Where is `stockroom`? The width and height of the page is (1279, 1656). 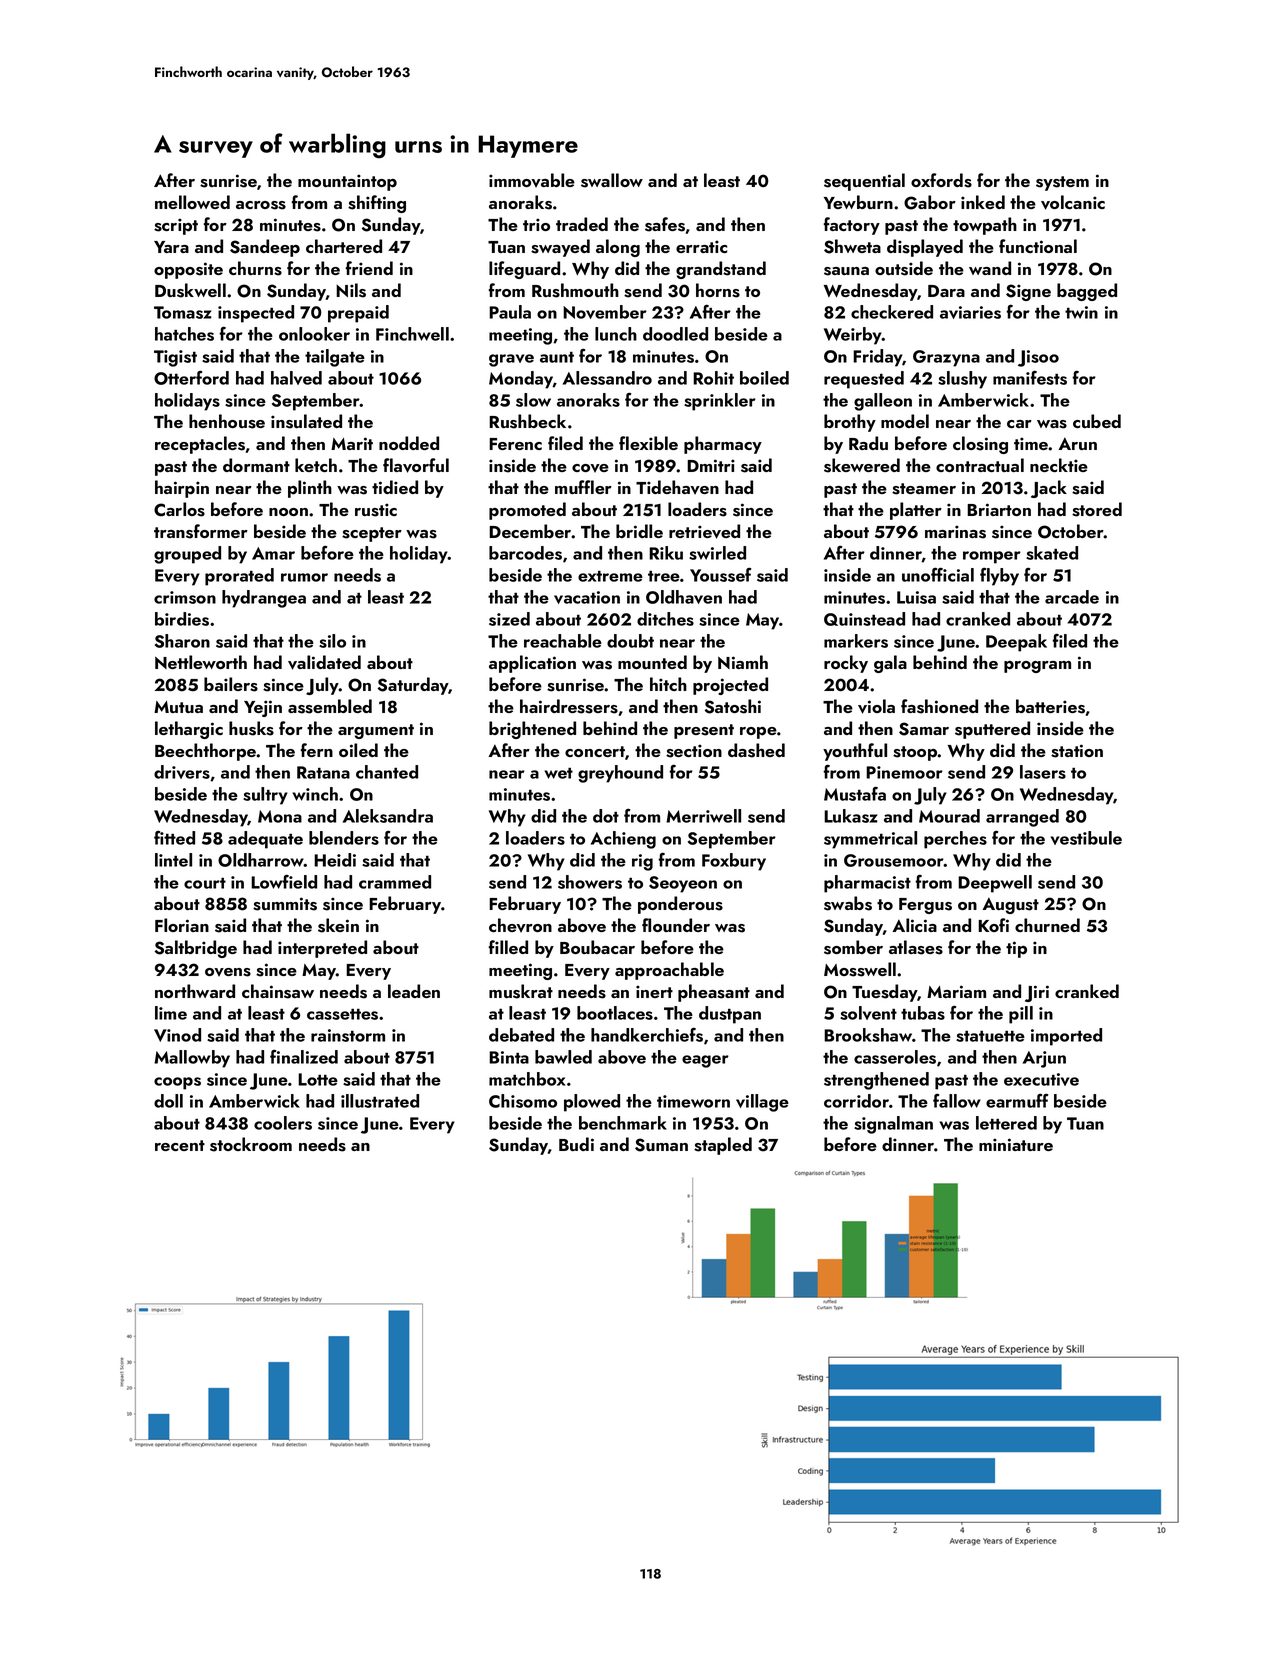
stockroom is located at coordinates (251, 1144).
